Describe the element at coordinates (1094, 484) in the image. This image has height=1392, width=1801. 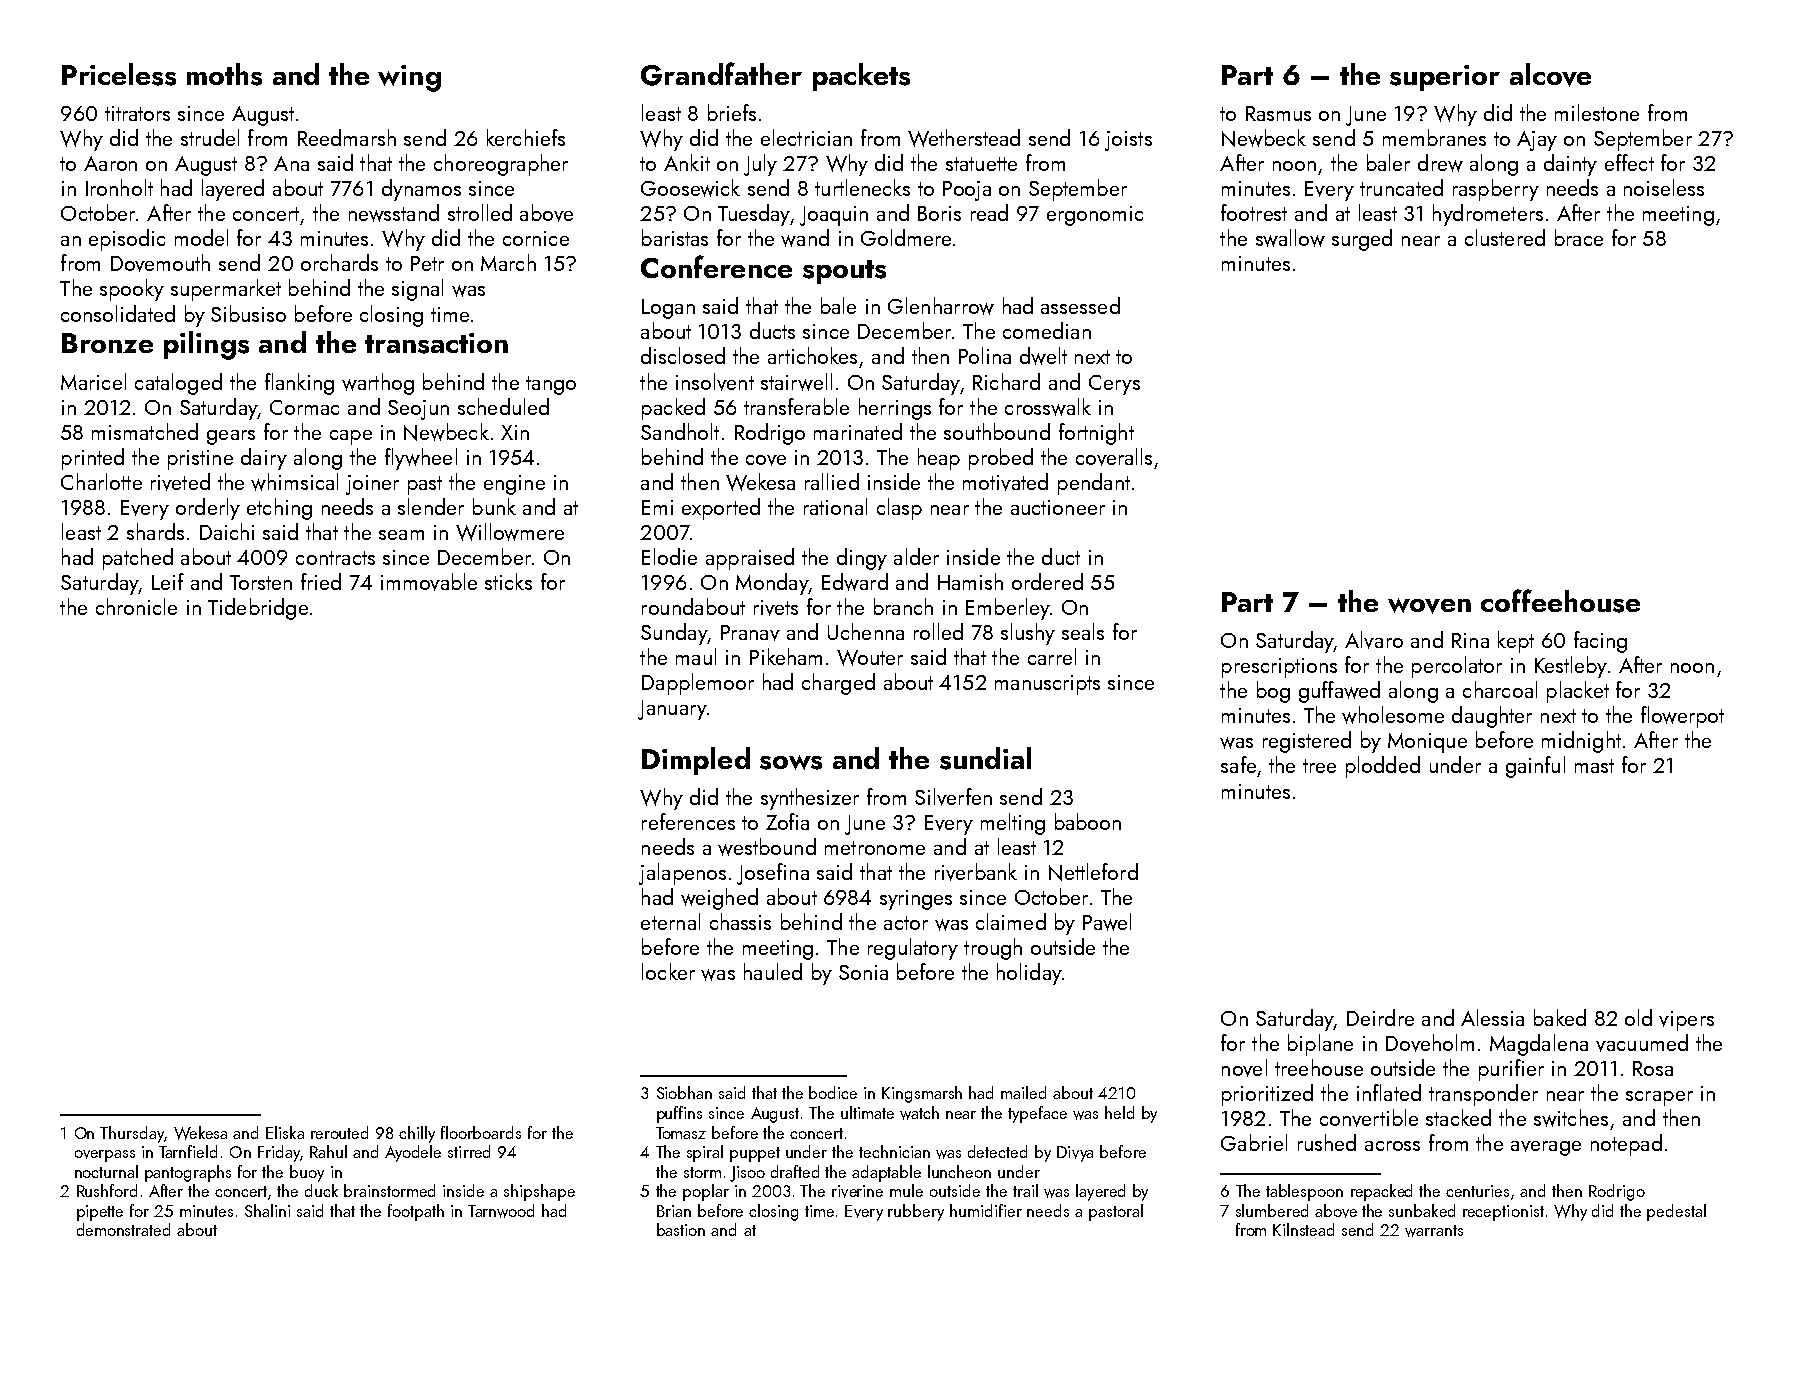
I see `pendant` at that location.
